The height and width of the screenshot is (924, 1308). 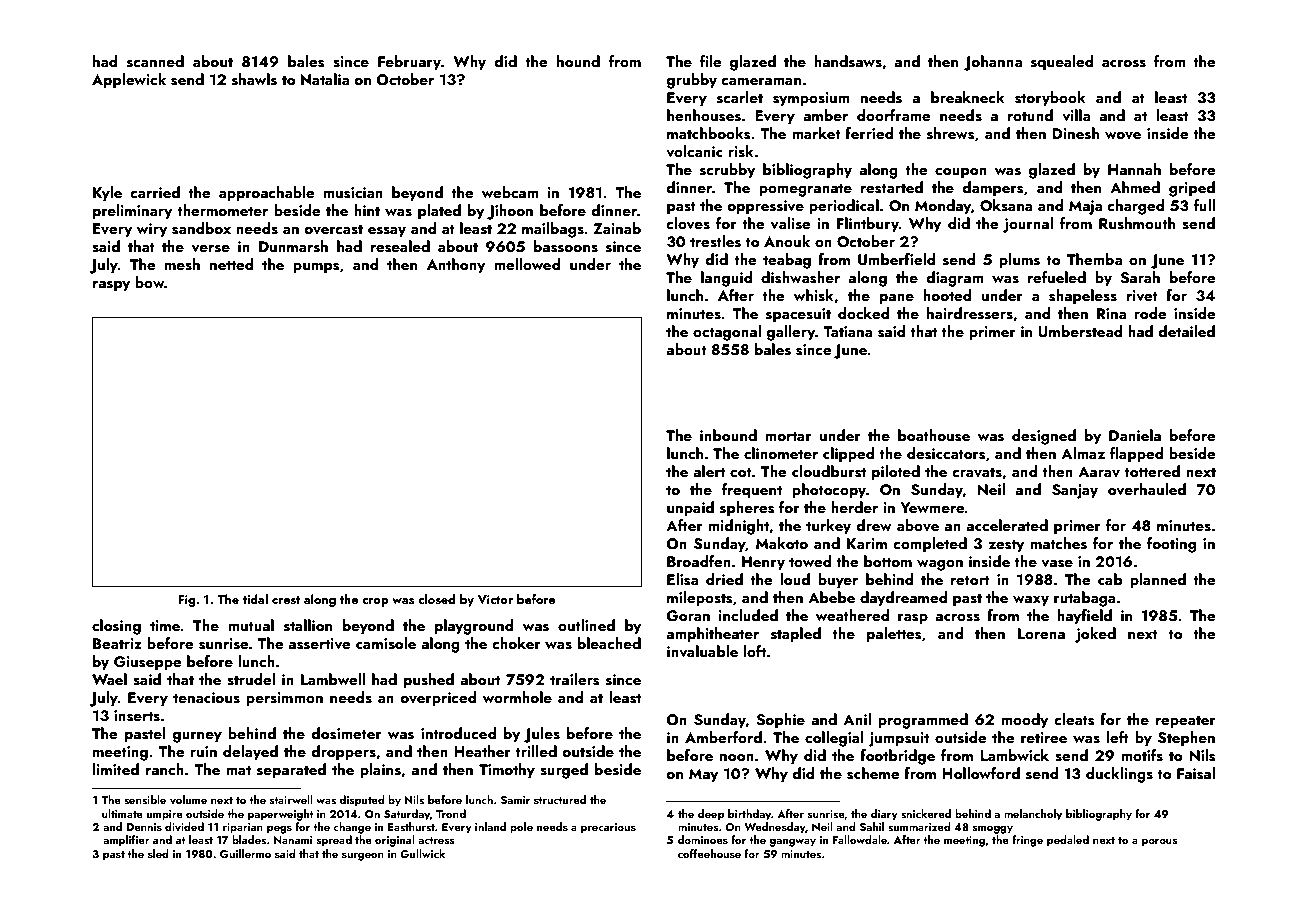 I want to click on journal, so click(x=1028, y=225).
